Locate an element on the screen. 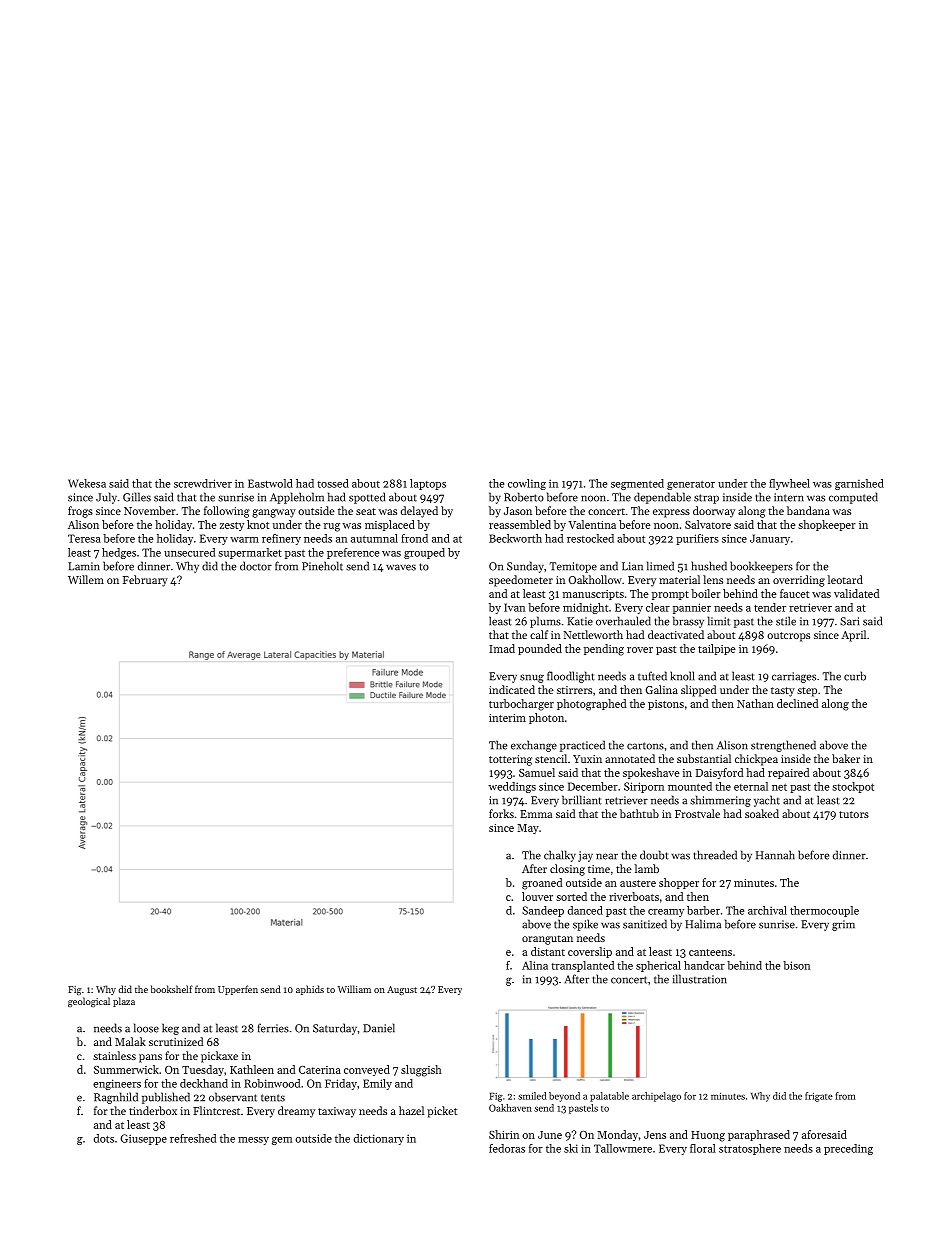  Sandeep is located at coordinates (543, 911).
